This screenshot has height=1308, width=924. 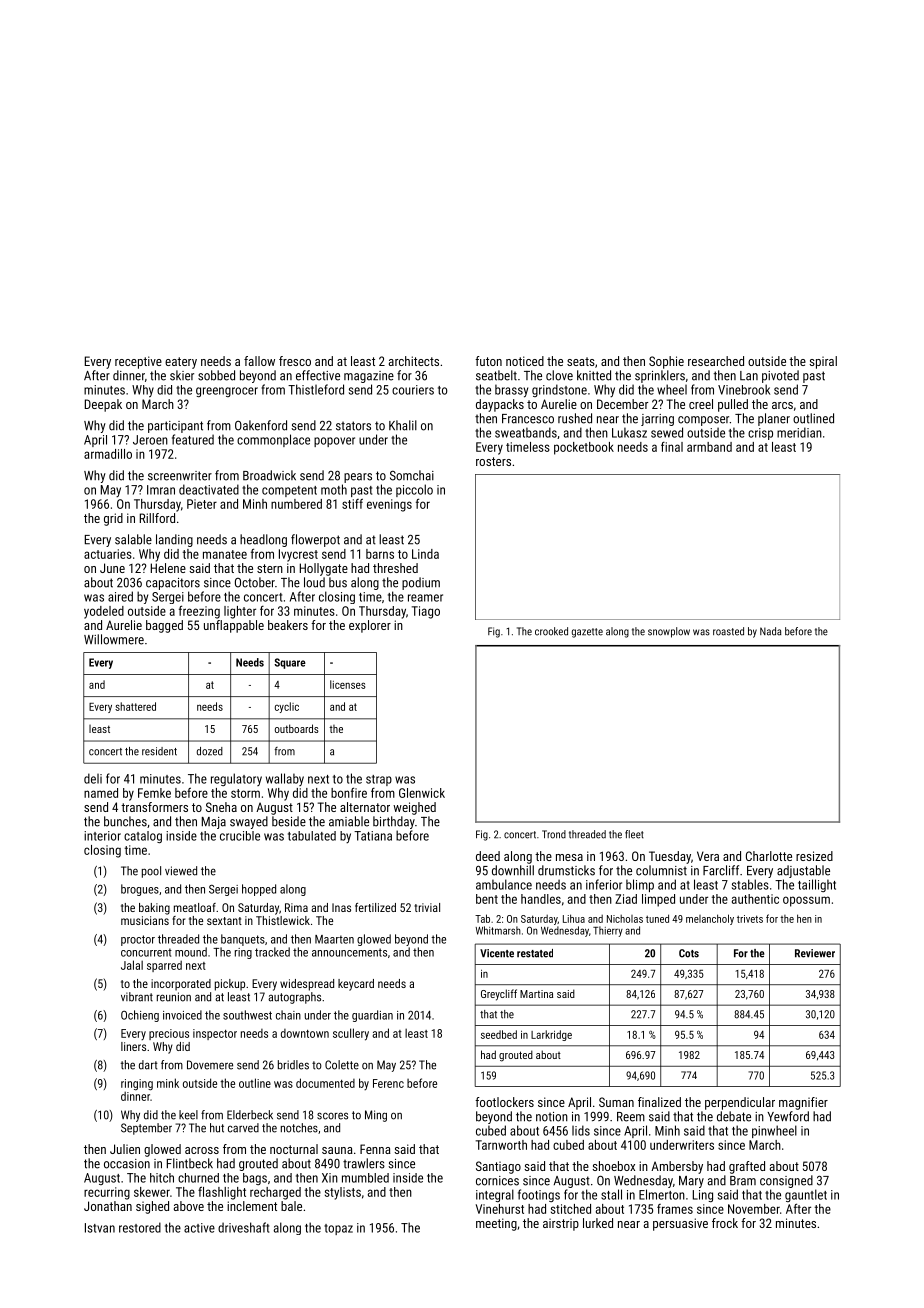 I want to click on catalog, so click(x=143, y=837).
